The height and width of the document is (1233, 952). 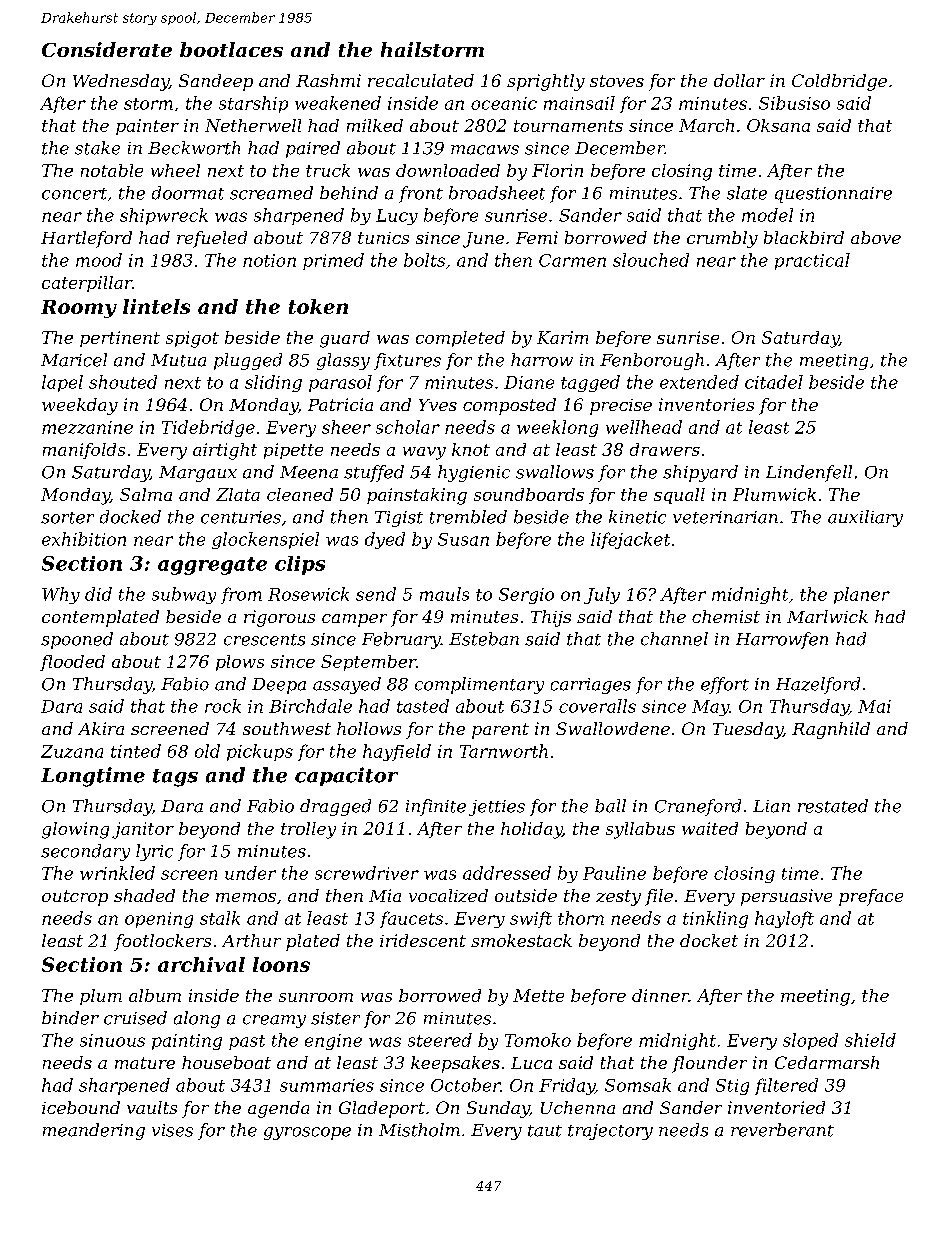 I want to click on meandering, so click(x=94, y=1131).
